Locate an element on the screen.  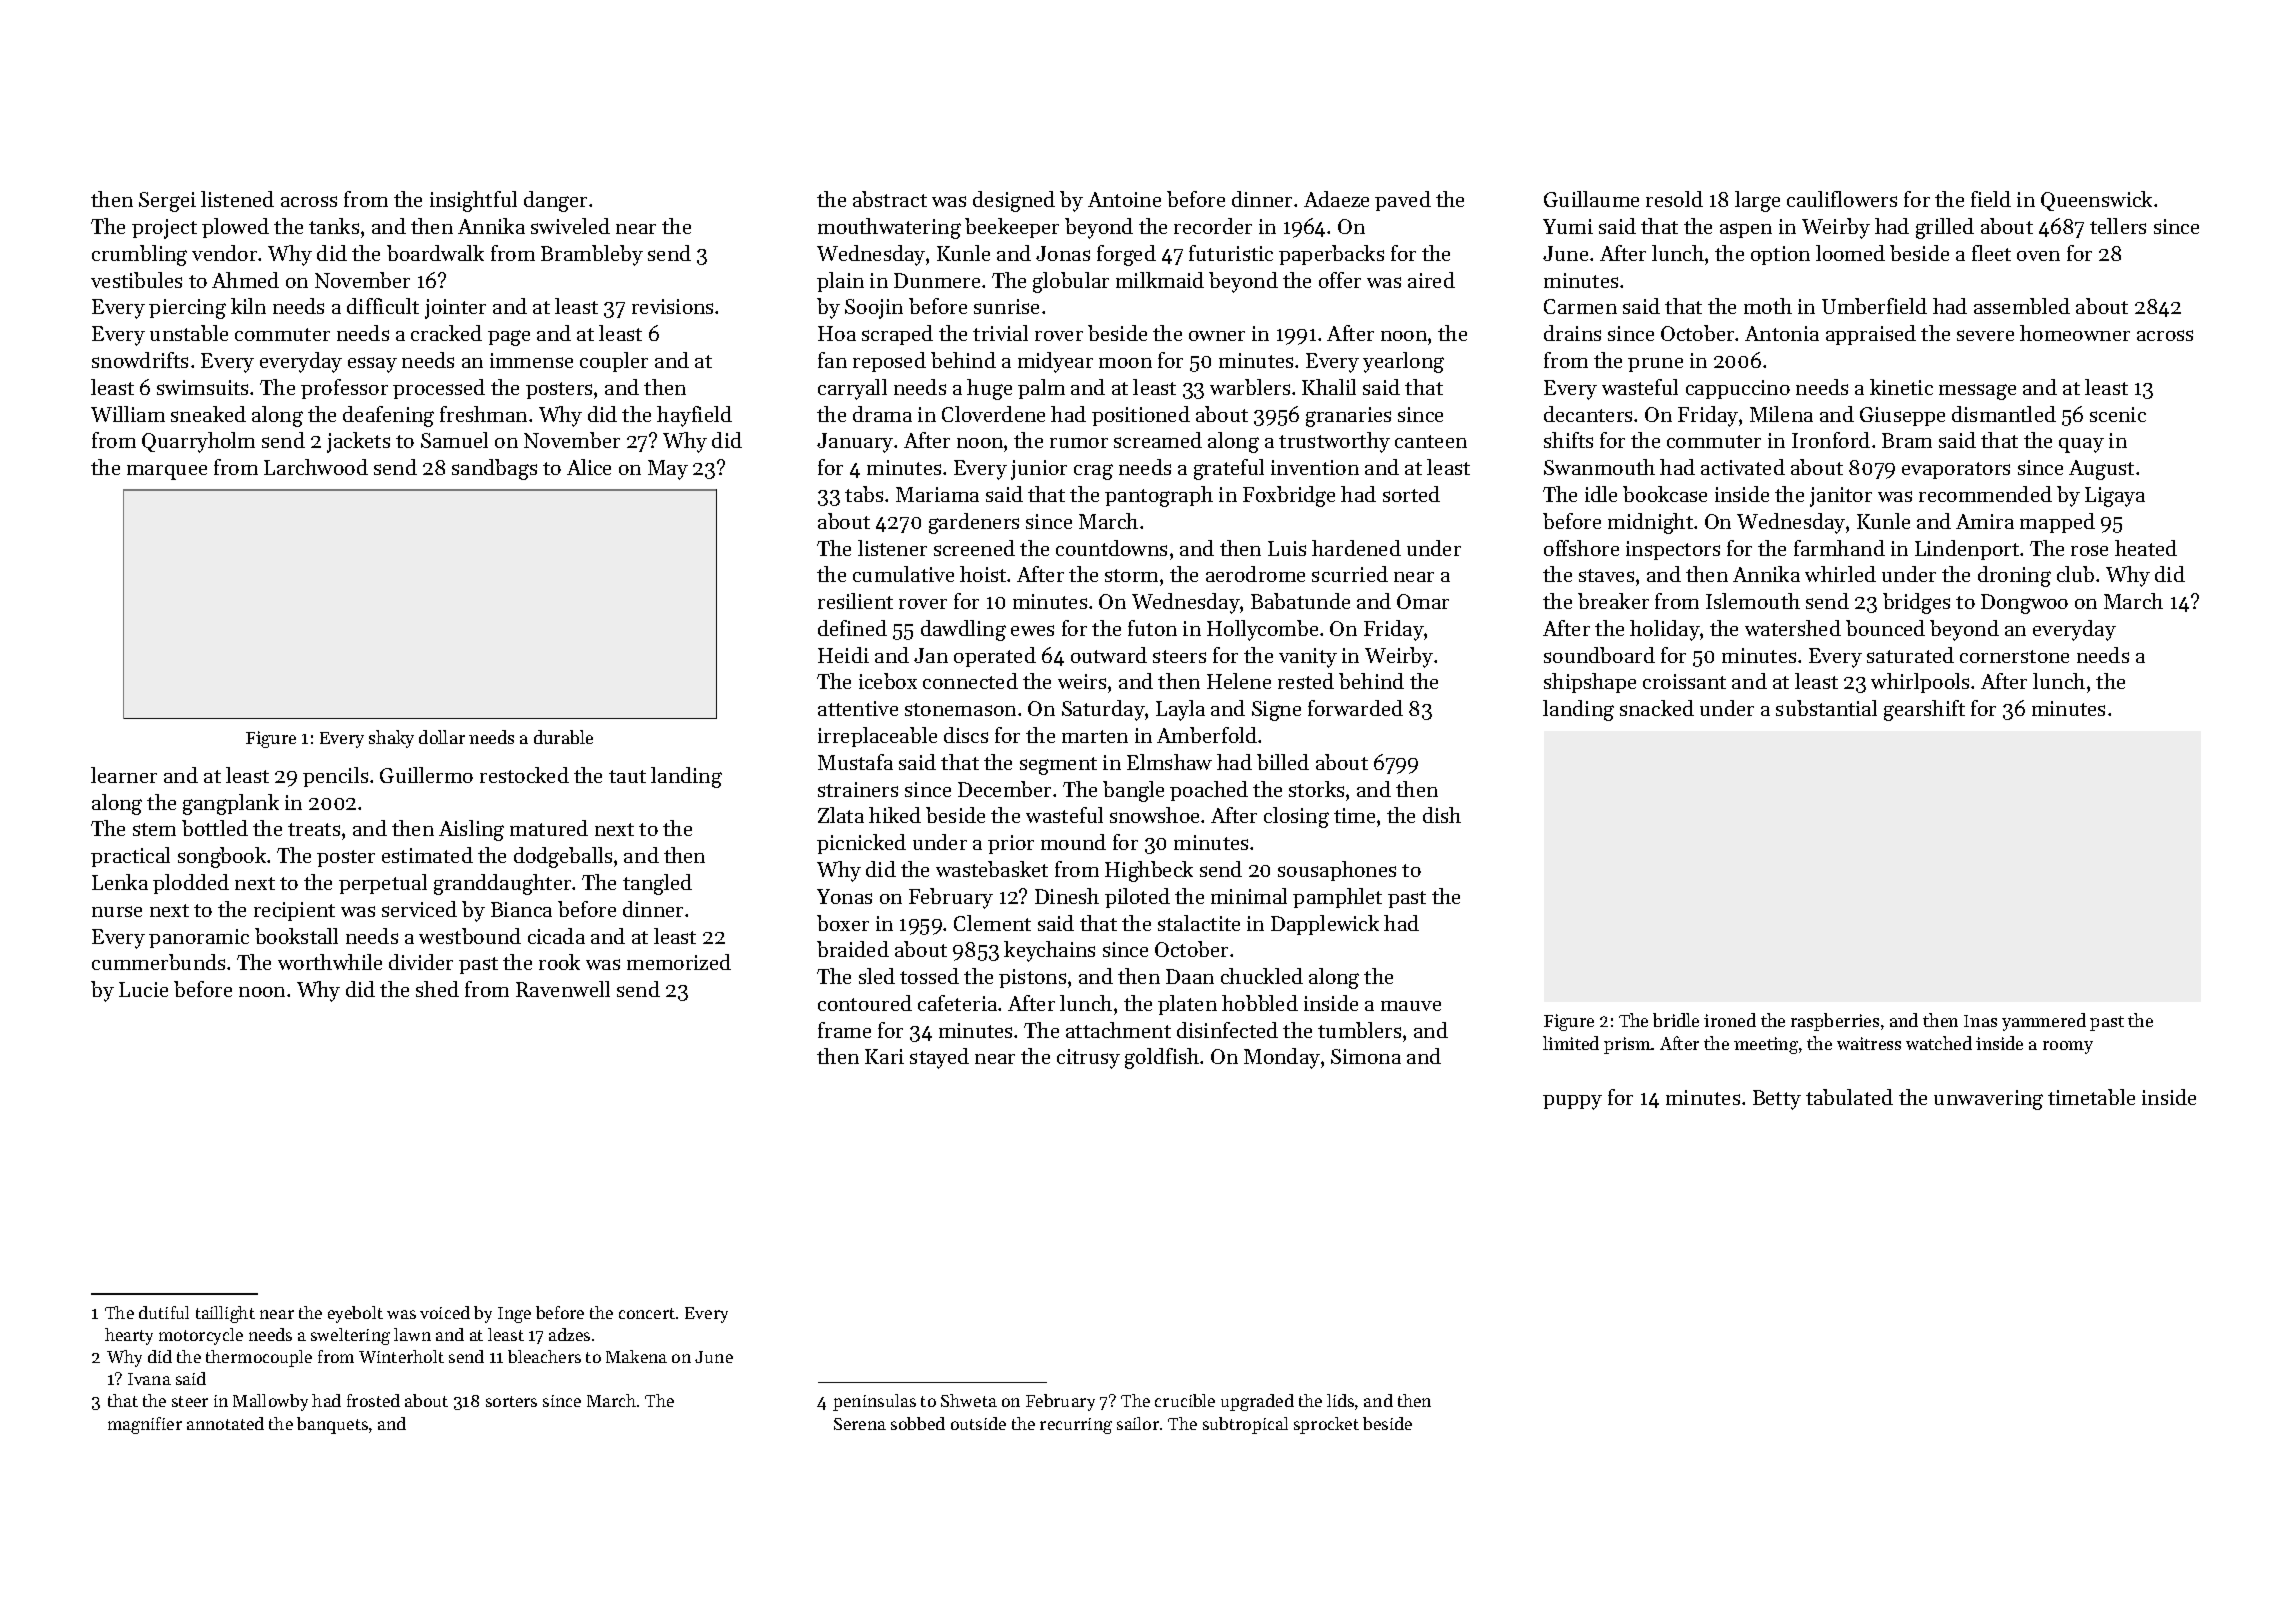
evaporators is located at coordinates (1956, 470).
